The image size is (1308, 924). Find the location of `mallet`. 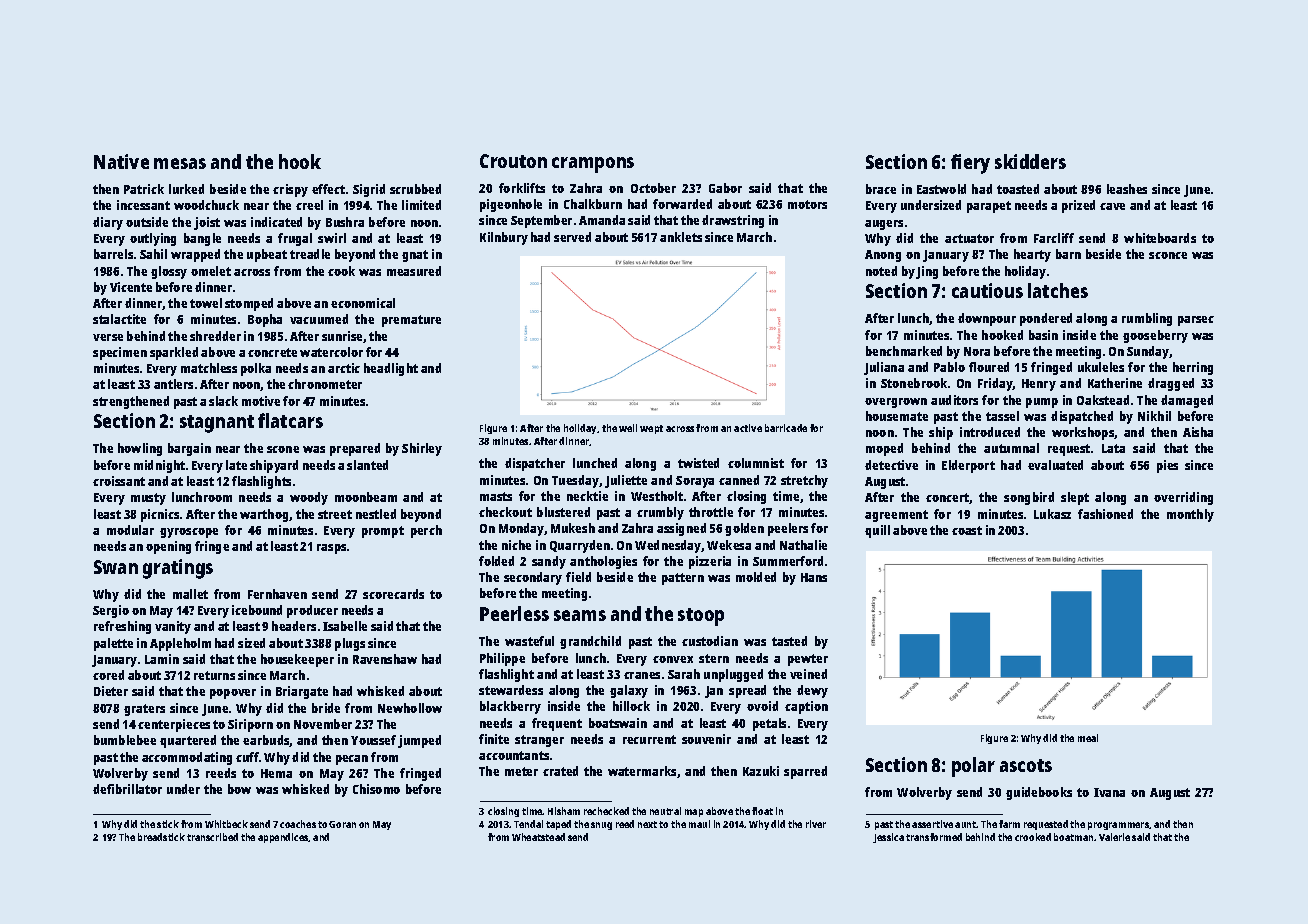

mallet is located at coordinates (190, 594).
